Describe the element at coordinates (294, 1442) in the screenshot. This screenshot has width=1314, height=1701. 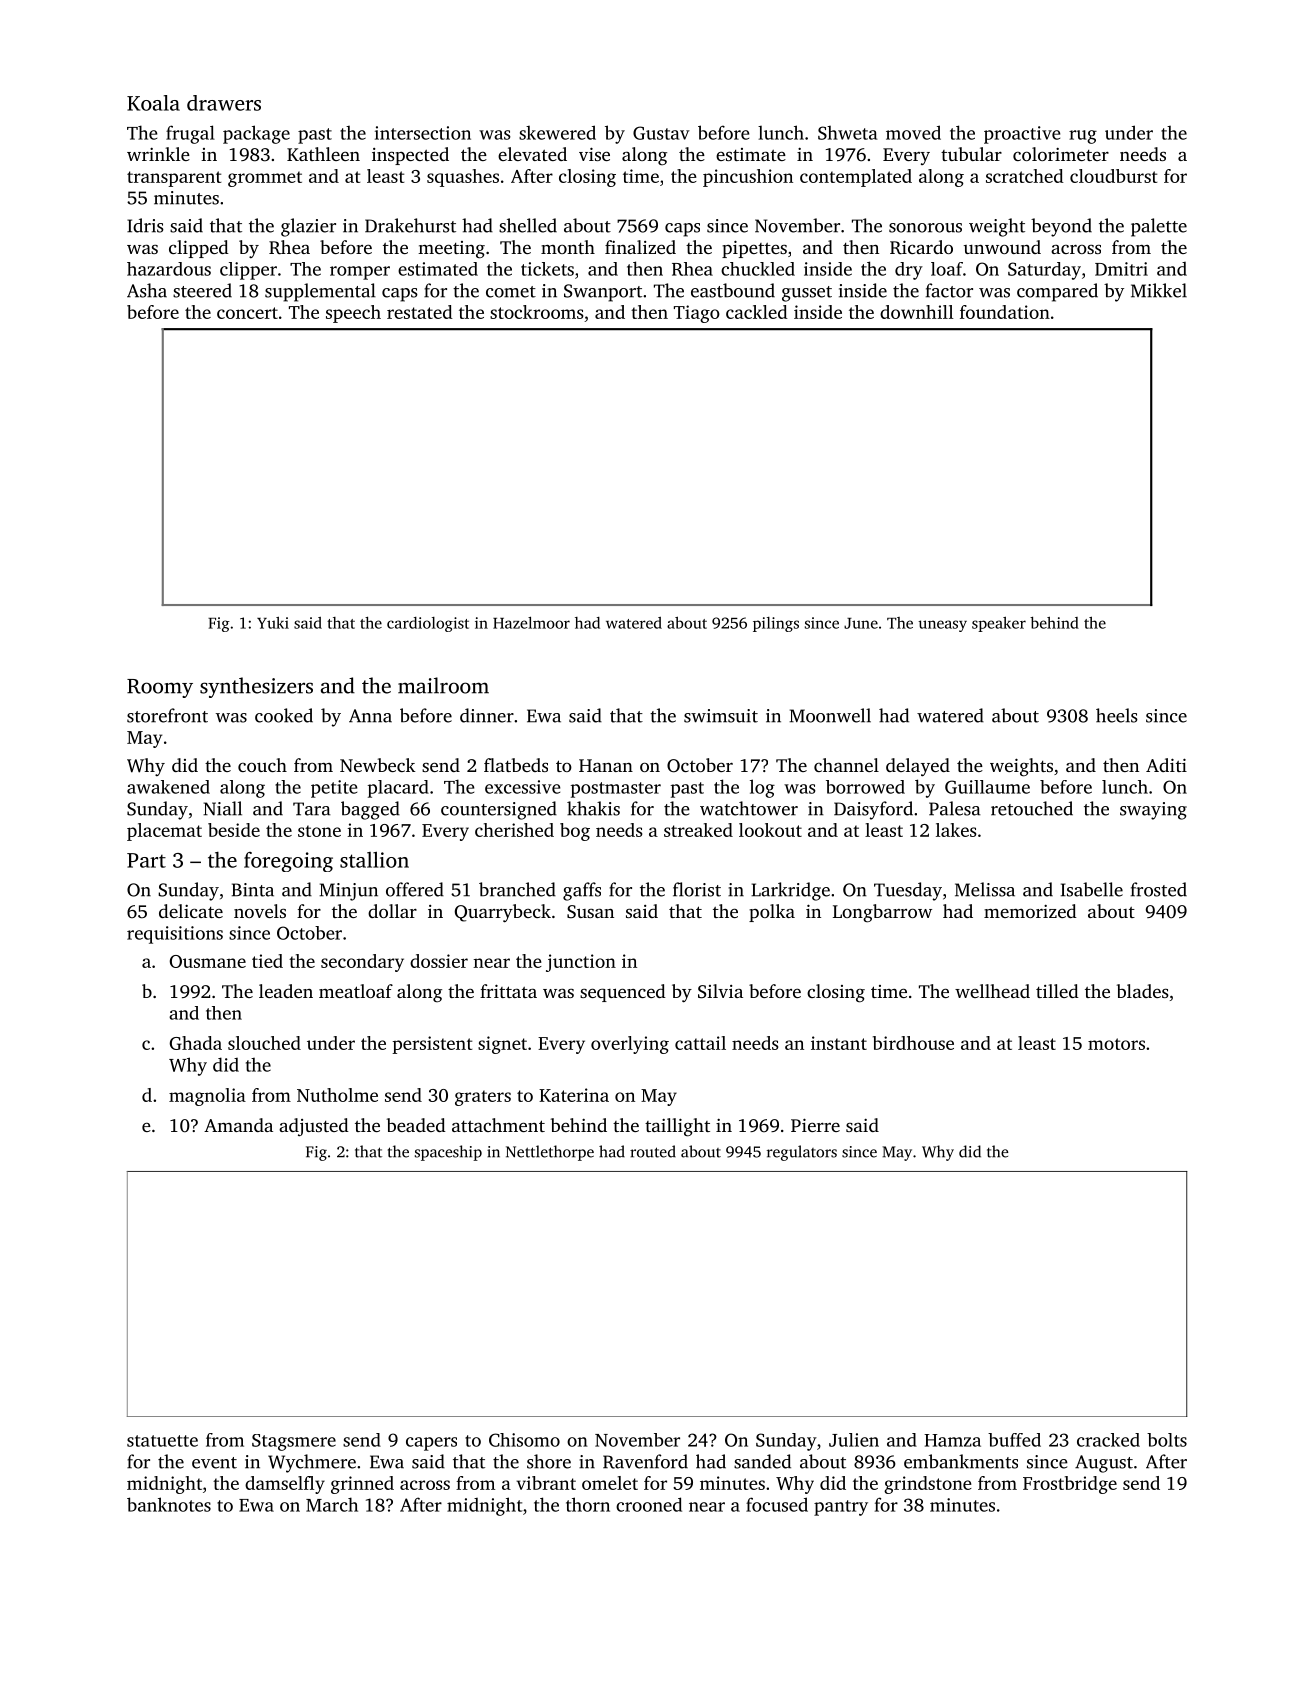
I see `Stagsmere` at that location.
